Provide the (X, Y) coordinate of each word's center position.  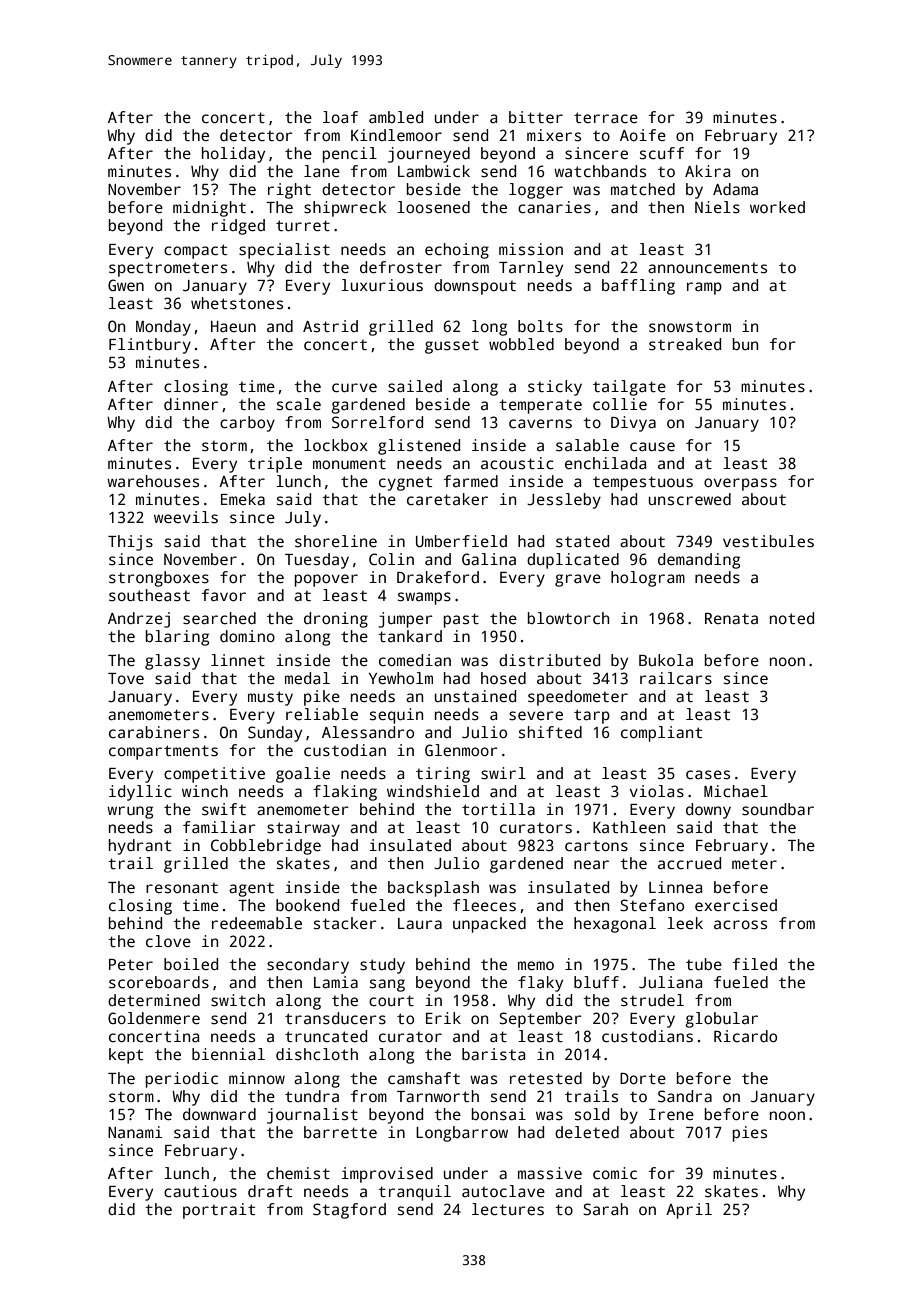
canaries (554, 207)
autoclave (503, 1191)
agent (251, 890)
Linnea (675, 887)
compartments (163, 752)
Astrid (330, 326)
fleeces (484, 905)
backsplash (433, 889)
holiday (233, 155)
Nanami (135, 1132)
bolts (540, 326)
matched (643, 189)
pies (750, 1134)
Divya (633, 424)
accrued (689, 863)
